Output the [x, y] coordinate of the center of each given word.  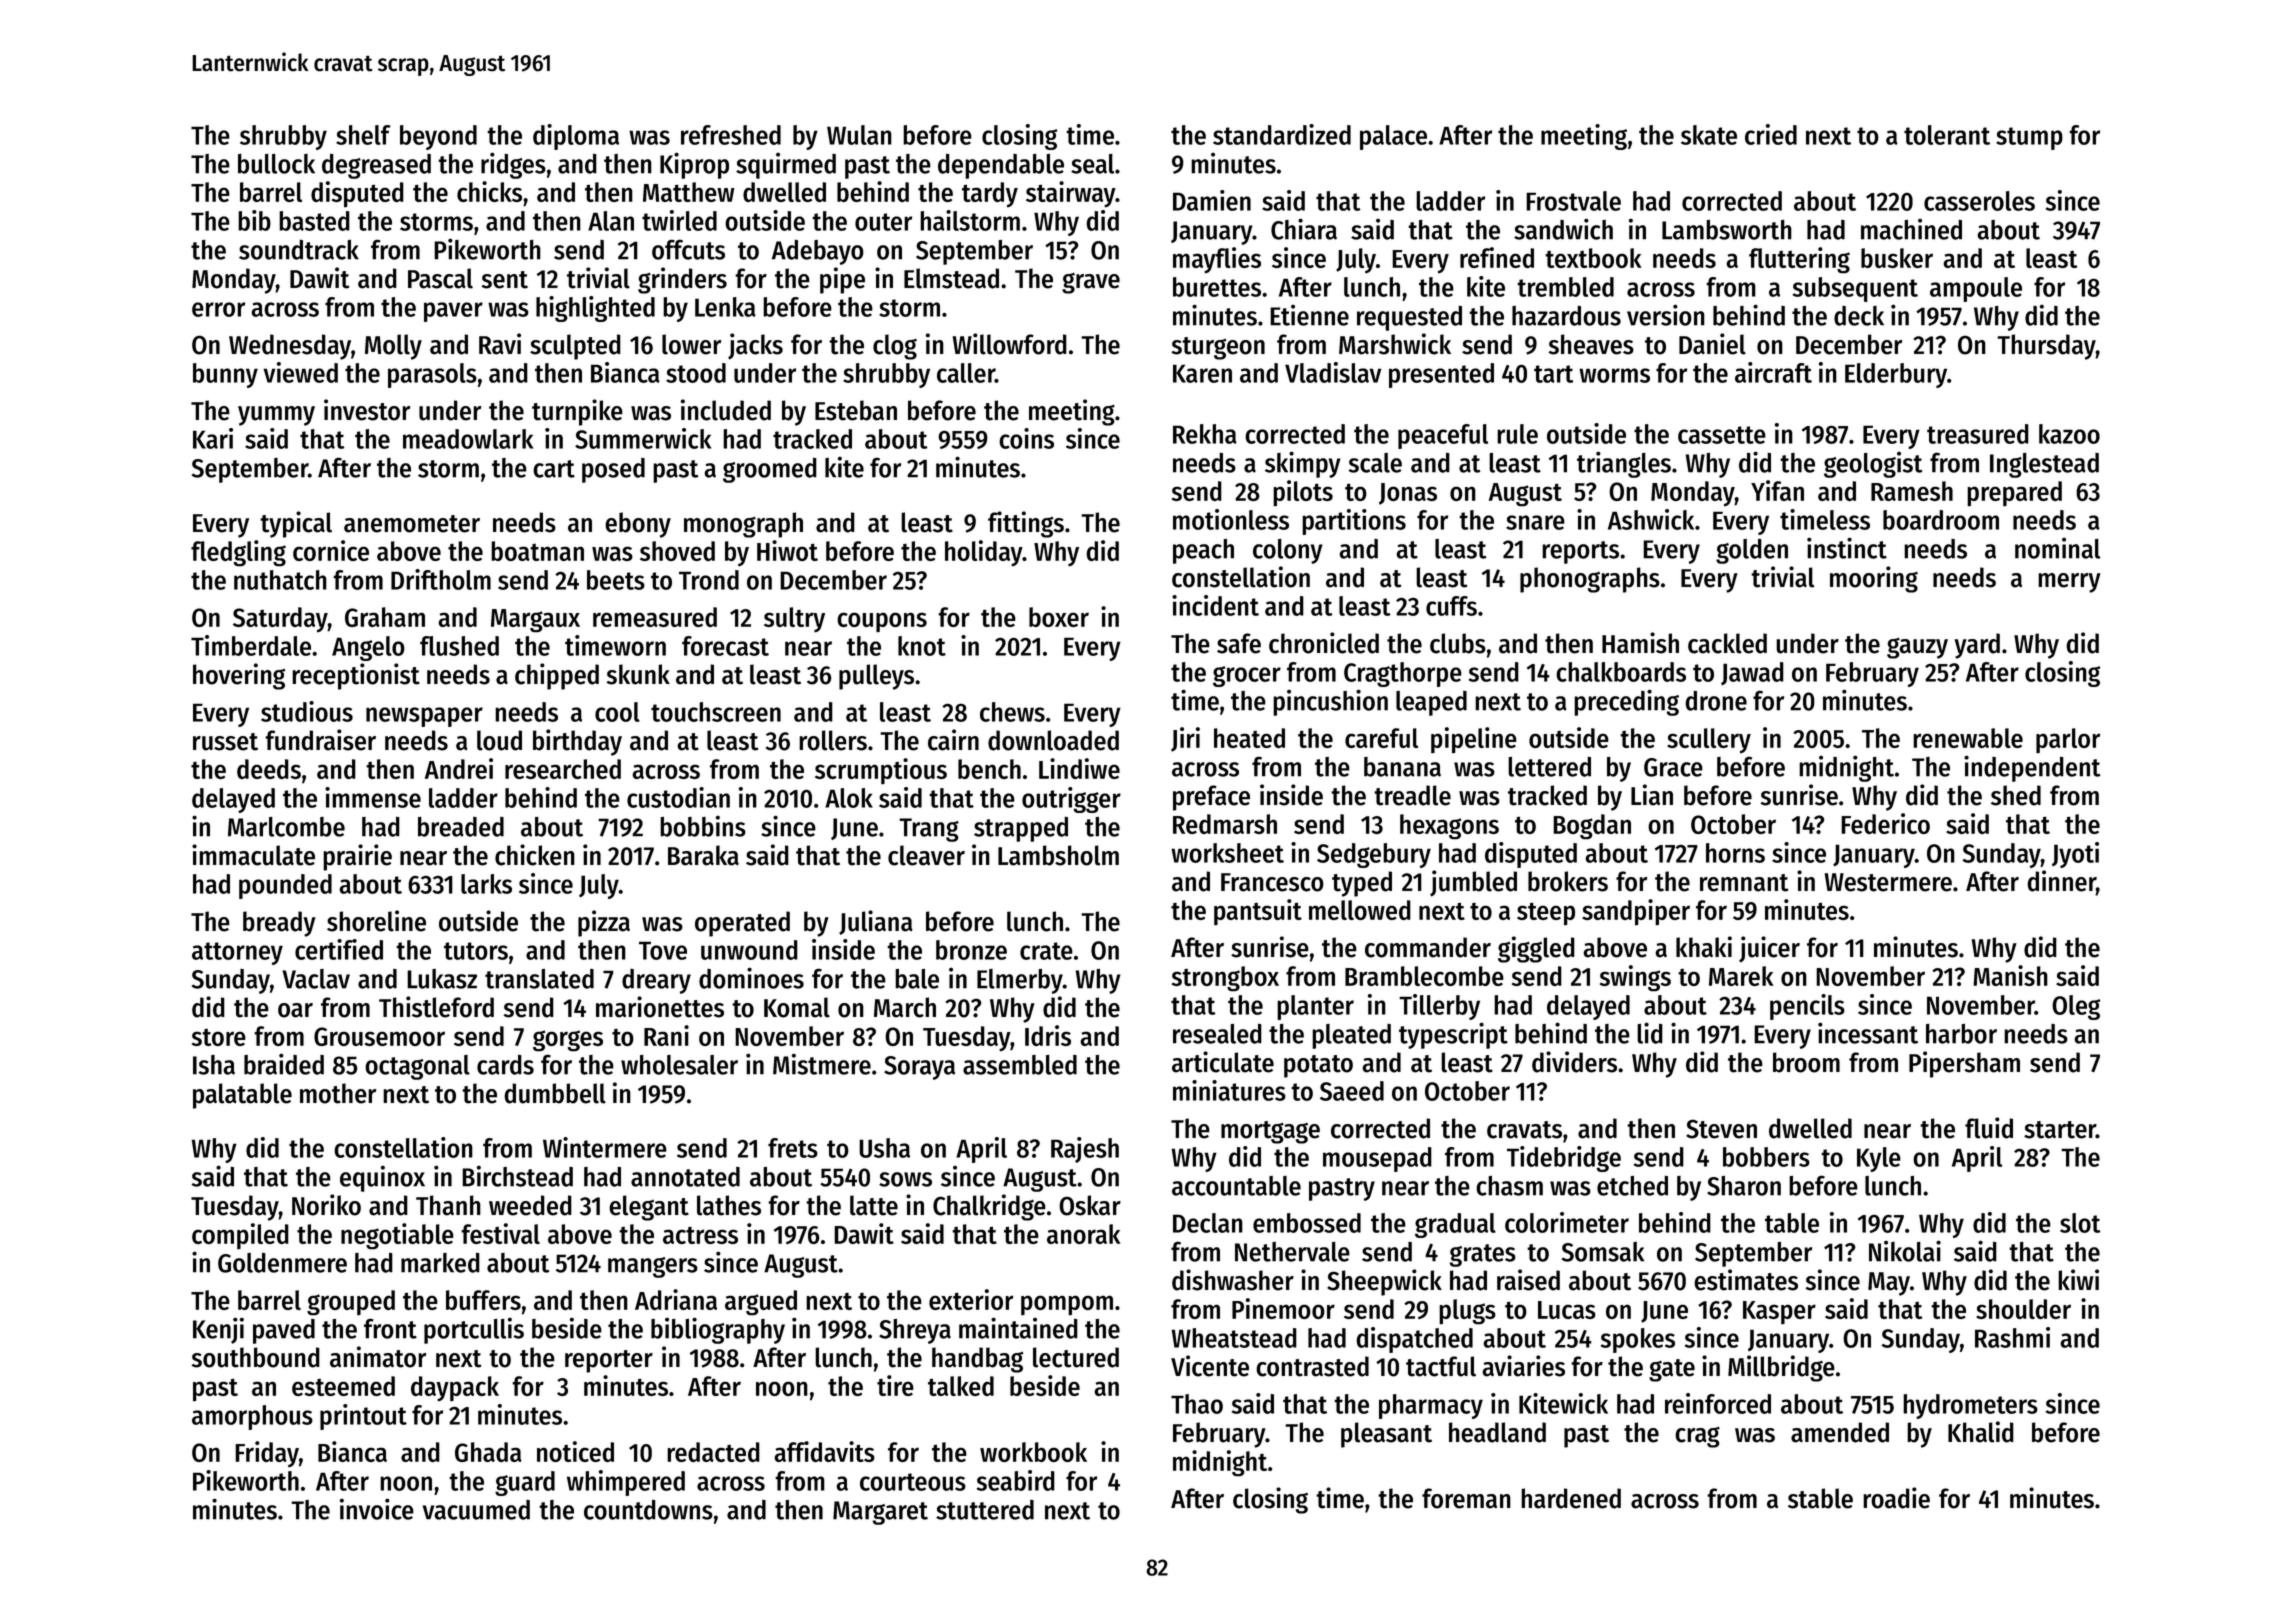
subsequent [1855, 289]
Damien [1212, 200]
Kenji [218, 1330]
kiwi [2078, 1279]
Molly [393, 347]
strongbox [1225, 979]
